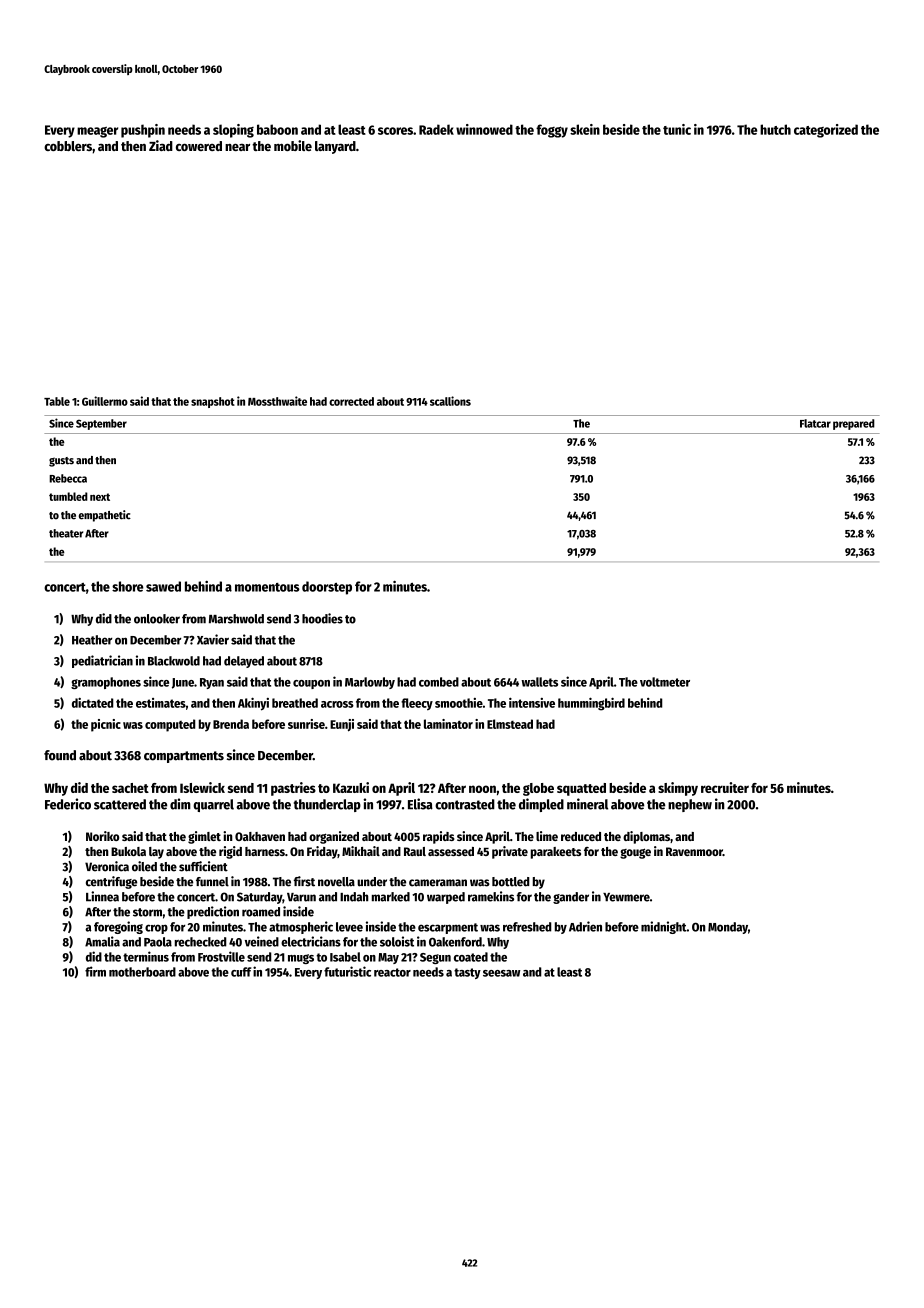 The height and width of the page is (1308, 924). Describe the element at coordinates (142, 972) in the page. I see `motherboard` at that location.
